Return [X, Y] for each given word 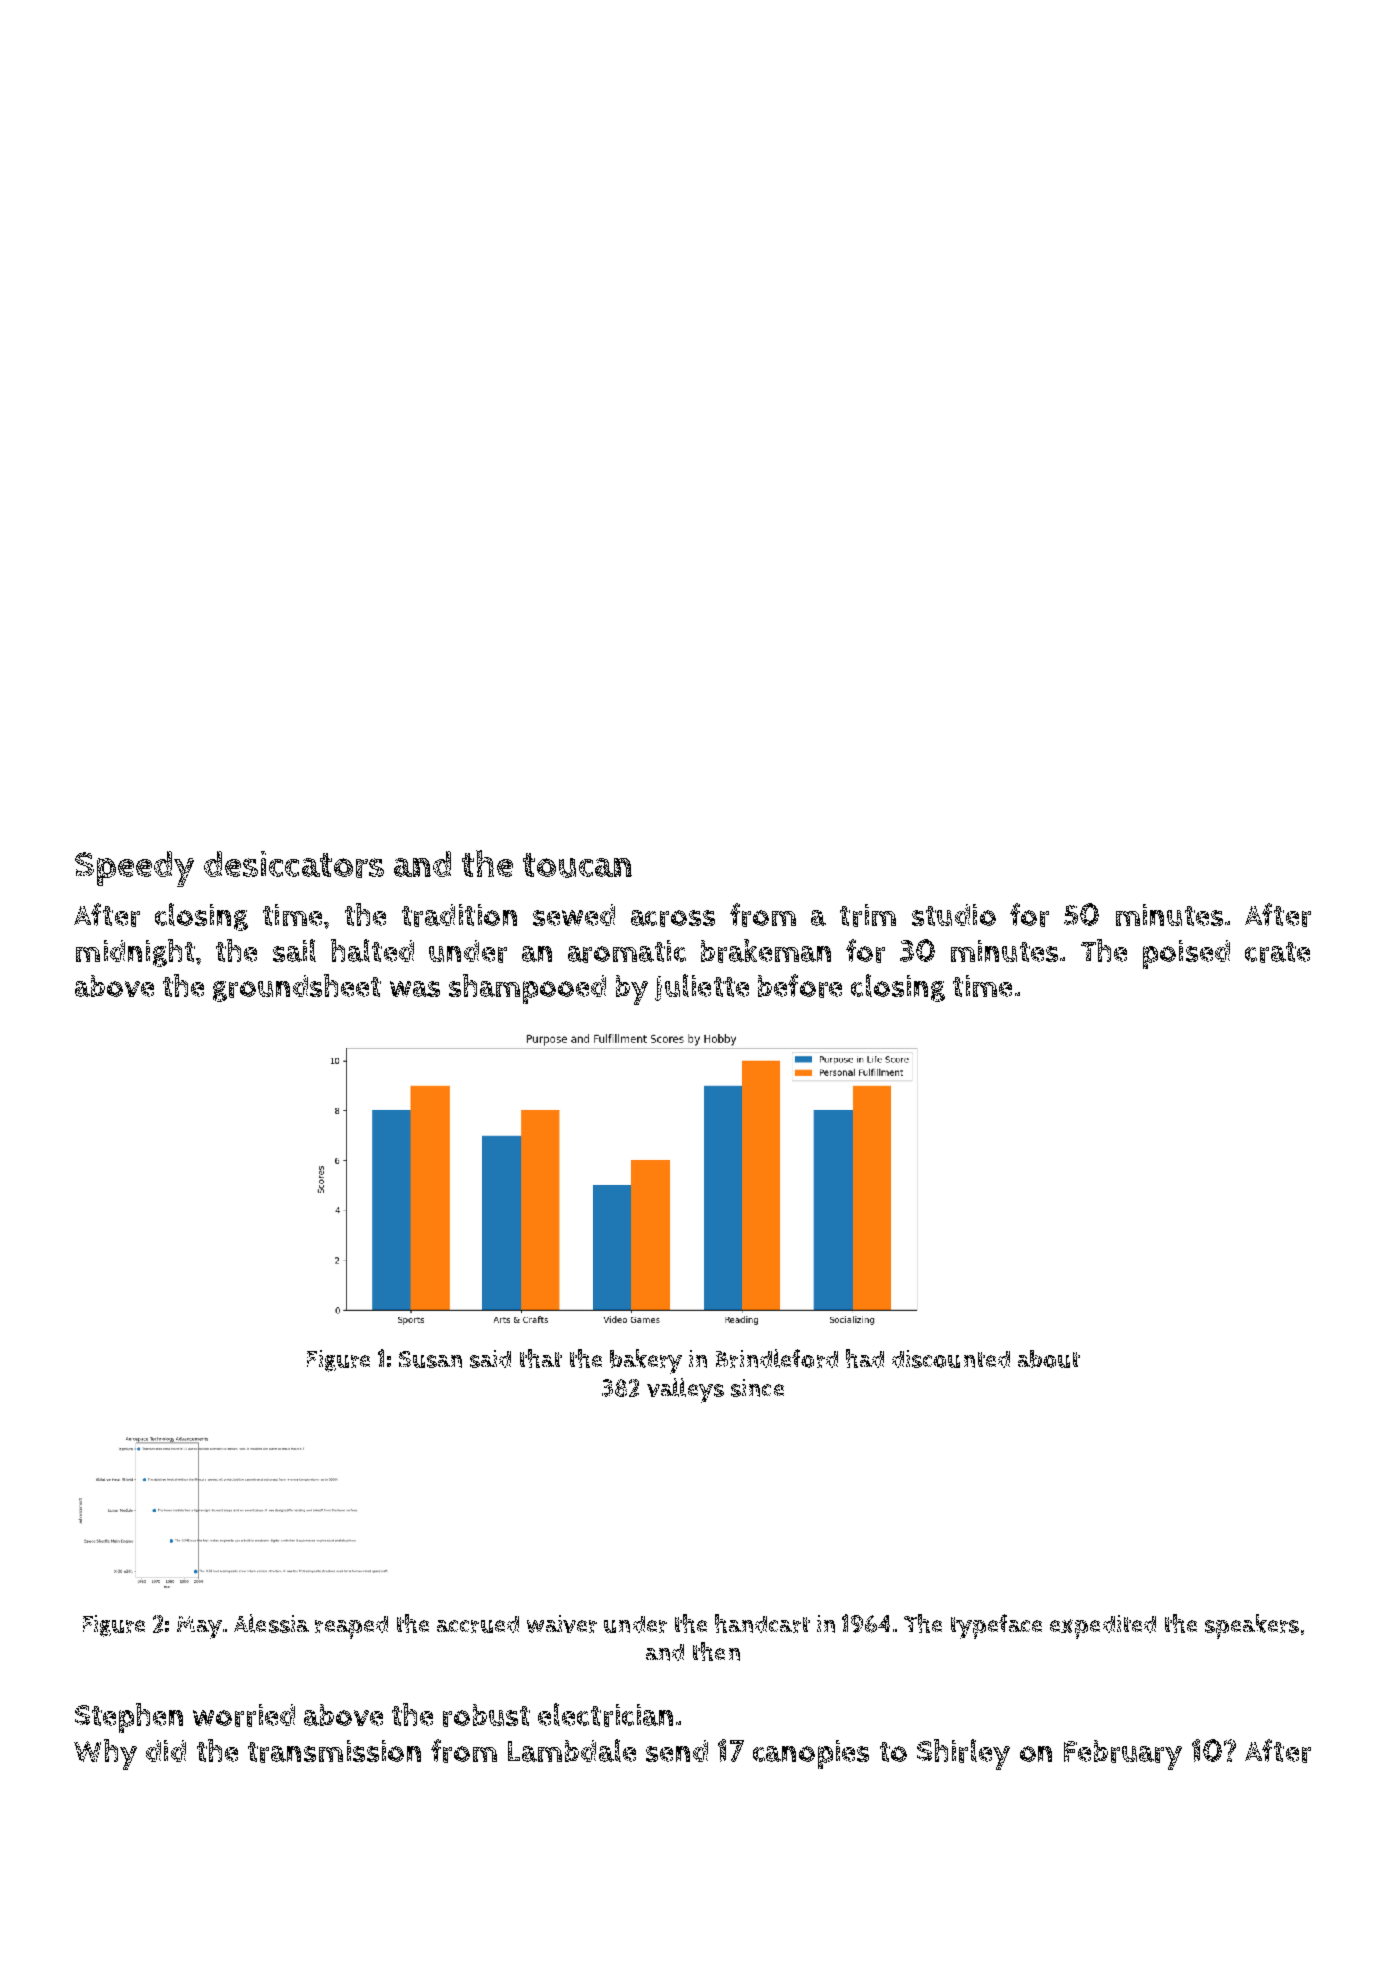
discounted [951, 1359]
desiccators [294, 864]
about [1049, 1359]
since [757, 1388]
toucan [577, 865]
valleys [685, 1390]
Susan [430, 1359]
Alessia [271, 1623]
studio [954, 915]
